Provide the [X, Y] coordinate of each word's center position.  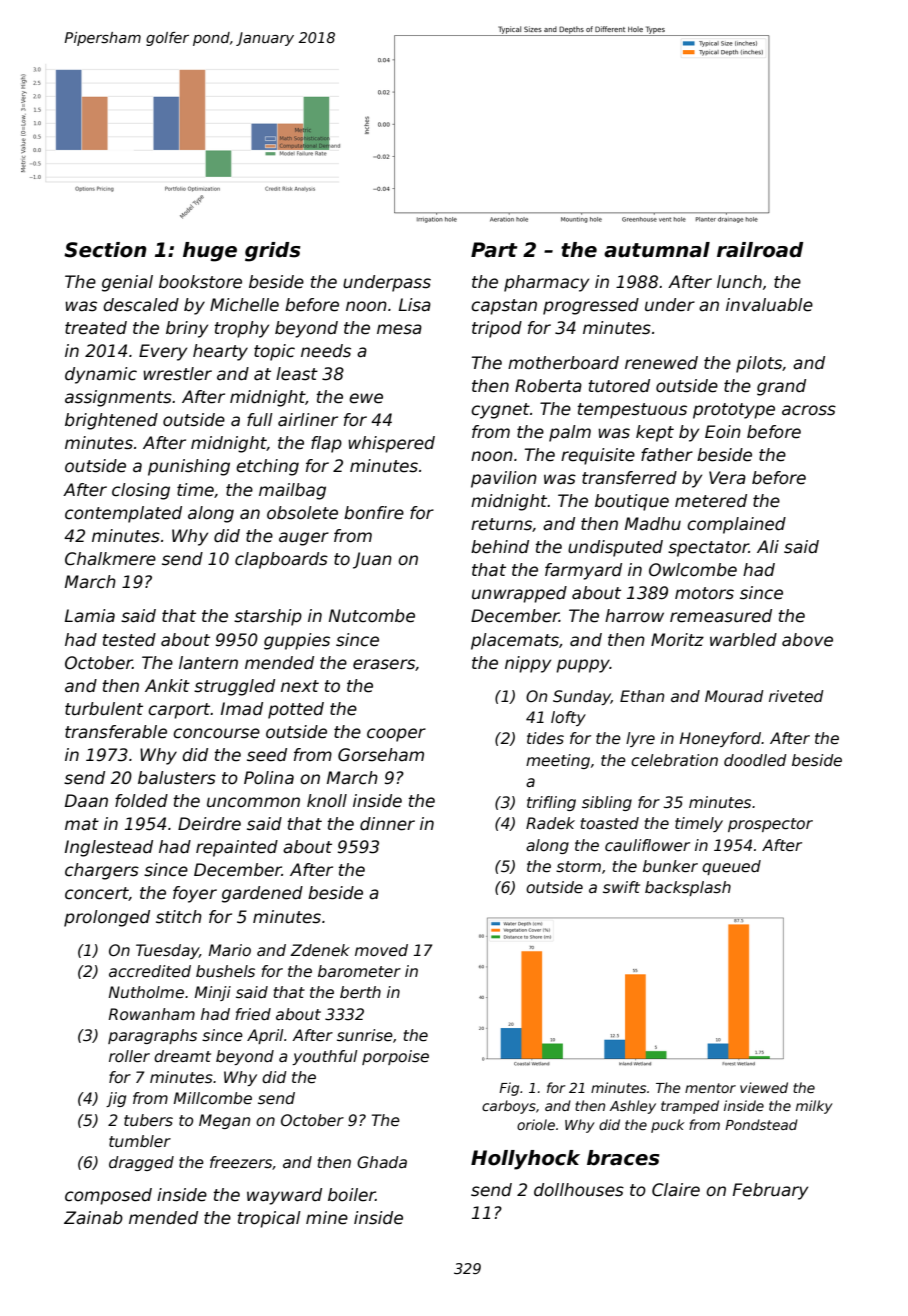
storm [578, 867]
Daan [86, 801]
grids [273, 252]
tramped [690, 1107]
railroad [760, 250]
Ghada [382, 1162]
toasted [610, 823]
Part [494, 250]
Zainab [93, 1218]
